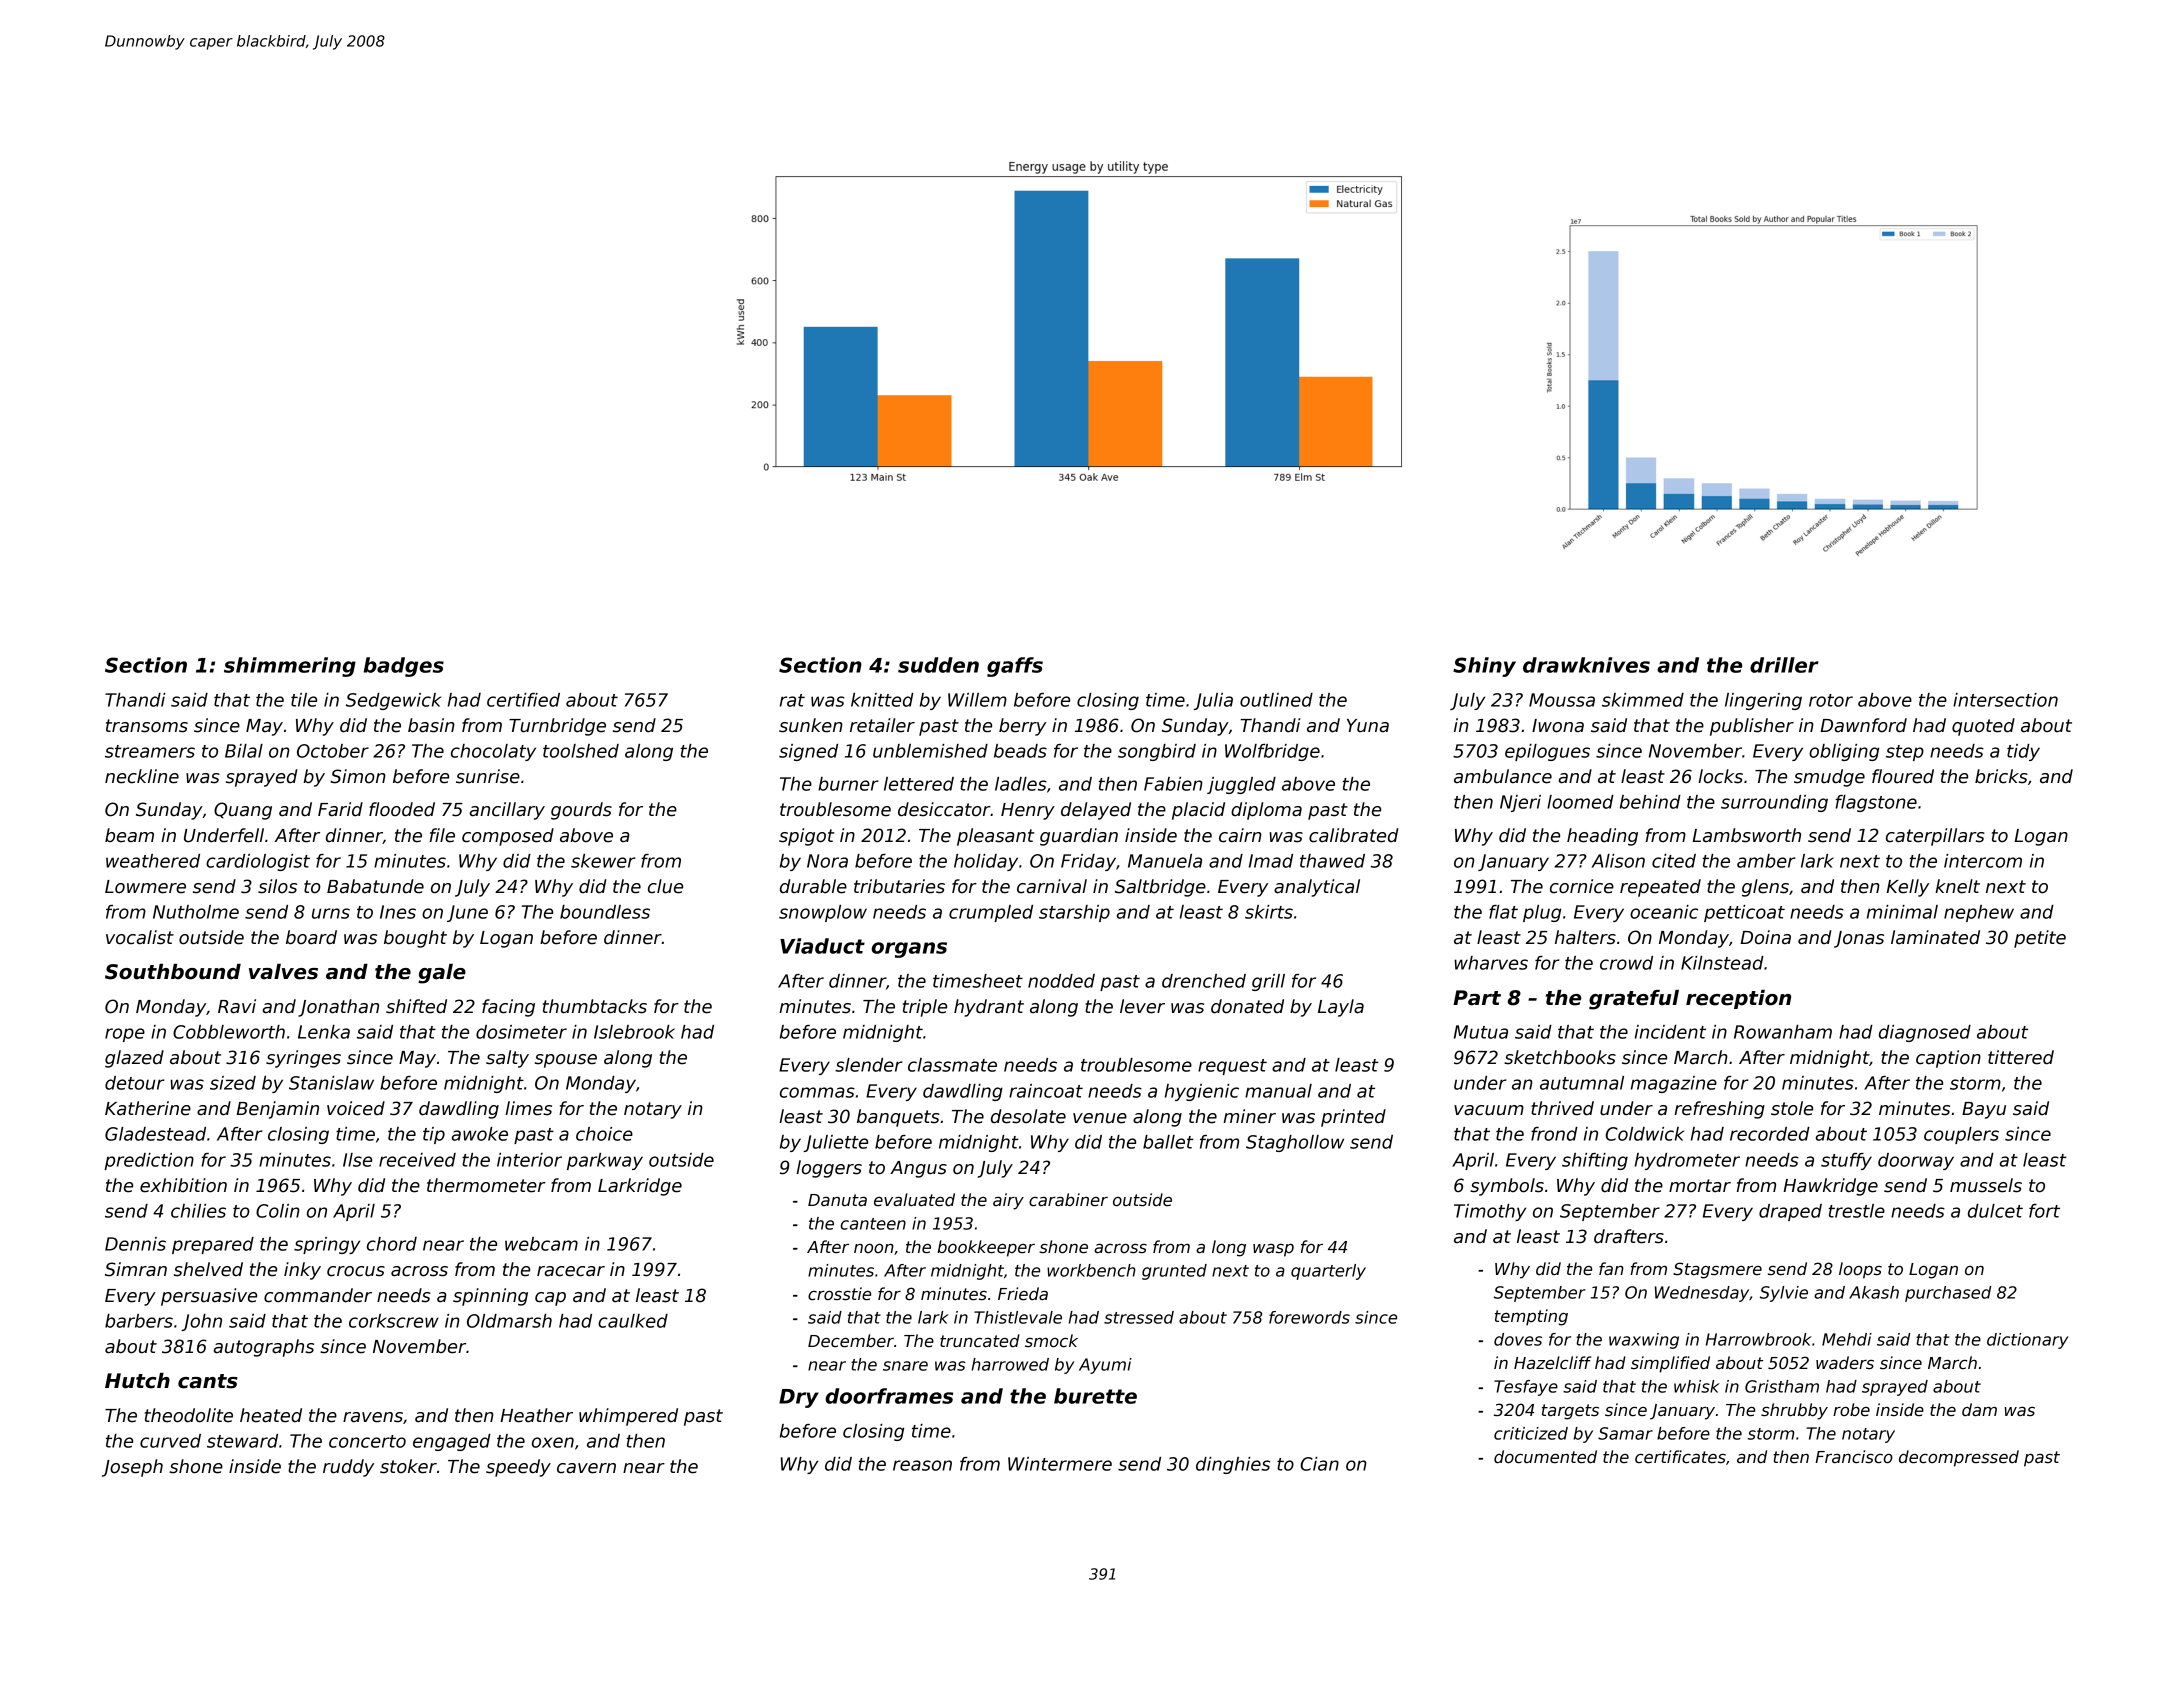 The height and width of the screenshot is (1683, 2178). What do you see at coordinates (311, 937) in the screenshot?
I see `board` at bounding box center [311, 937].
